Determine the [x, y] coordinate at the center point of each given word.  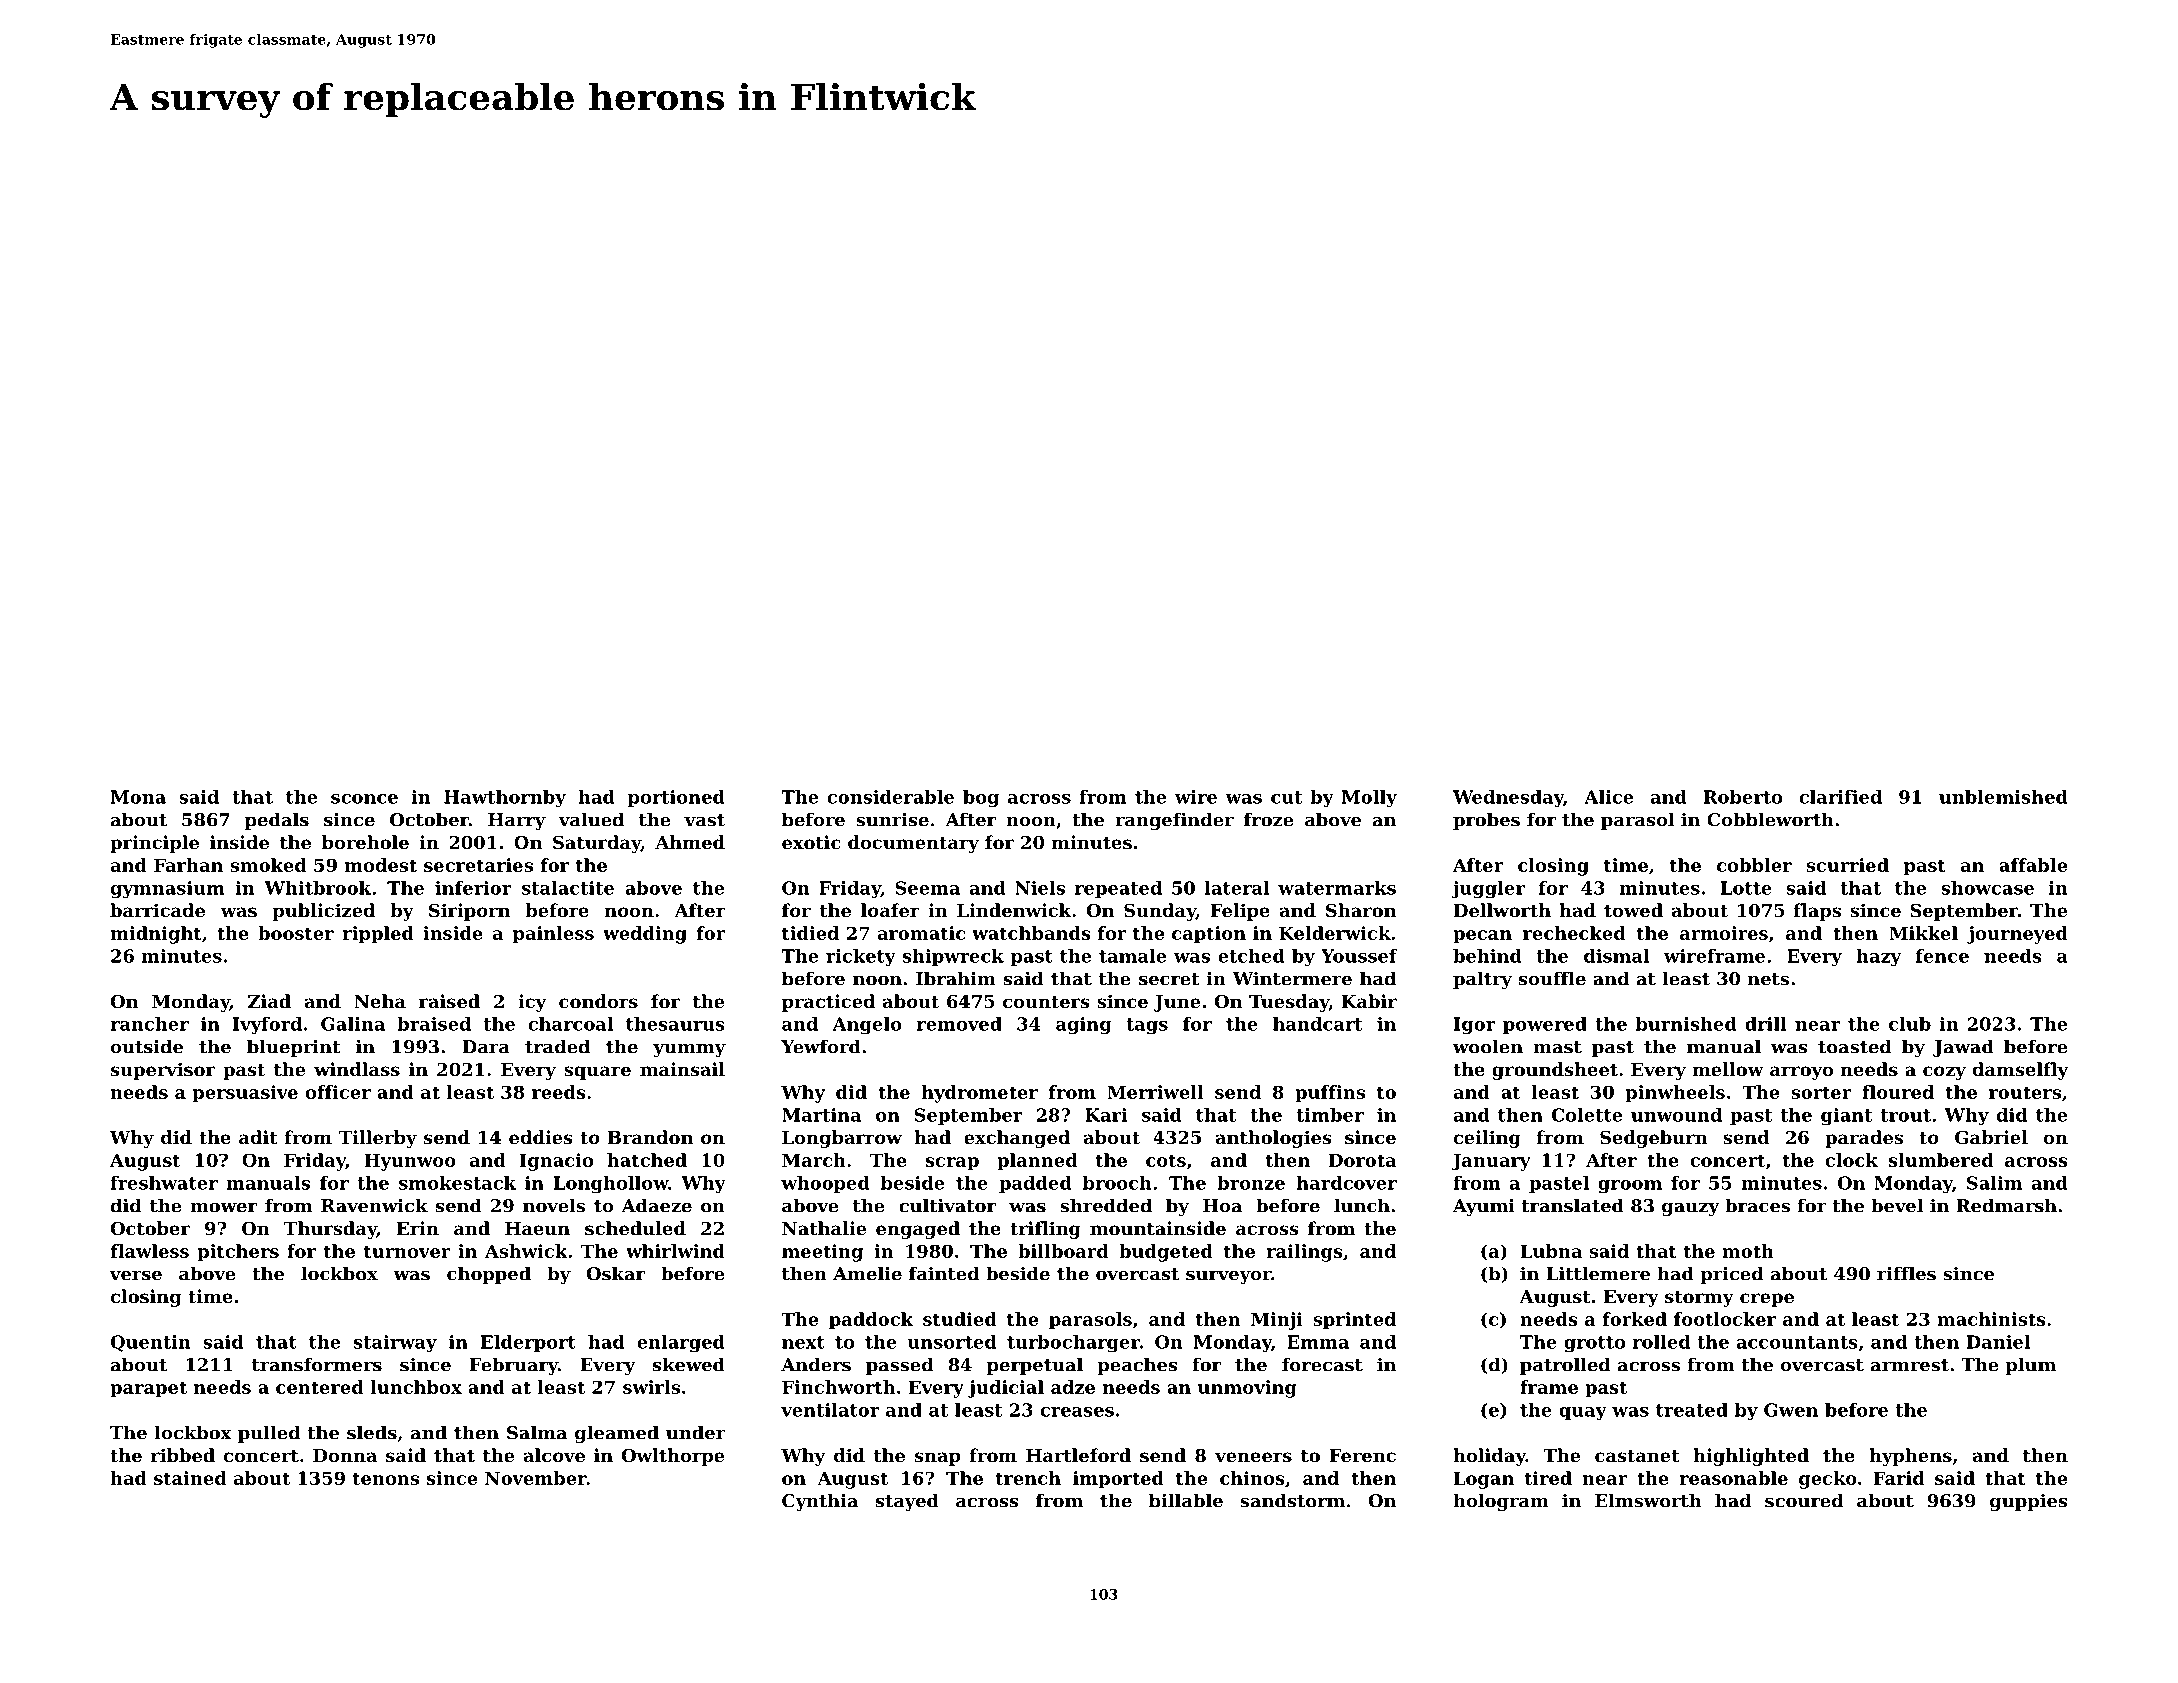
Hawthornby [505, 799]
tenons [386, 1478]
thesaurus [675, 1024]
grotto [1594, 1344]
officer [338, 1092]
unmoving [1247, 1389]
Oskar [616, 1273]
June [1177, 1003]
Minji [1277, 1321]
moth [1748, 1251]
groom [1630, 1187]
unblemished [2003, 797]
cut [1287, 797]
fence [1942, 956]
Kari [1106, 1115]
